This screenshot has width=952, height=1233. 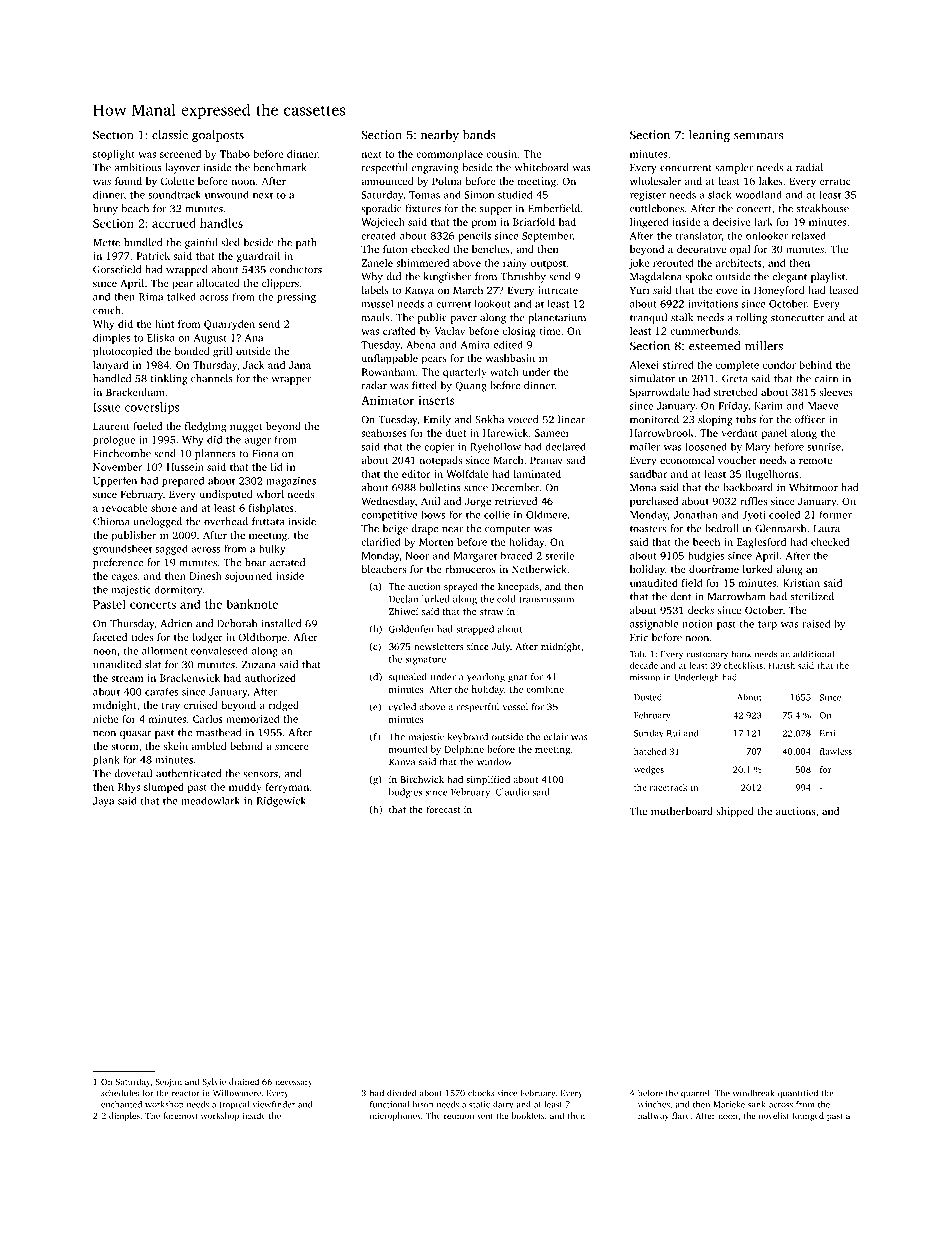 What do you see at coordinates (114, 155) in the screenshot?
I see `stoplight` at bounding box center [114, 155].
